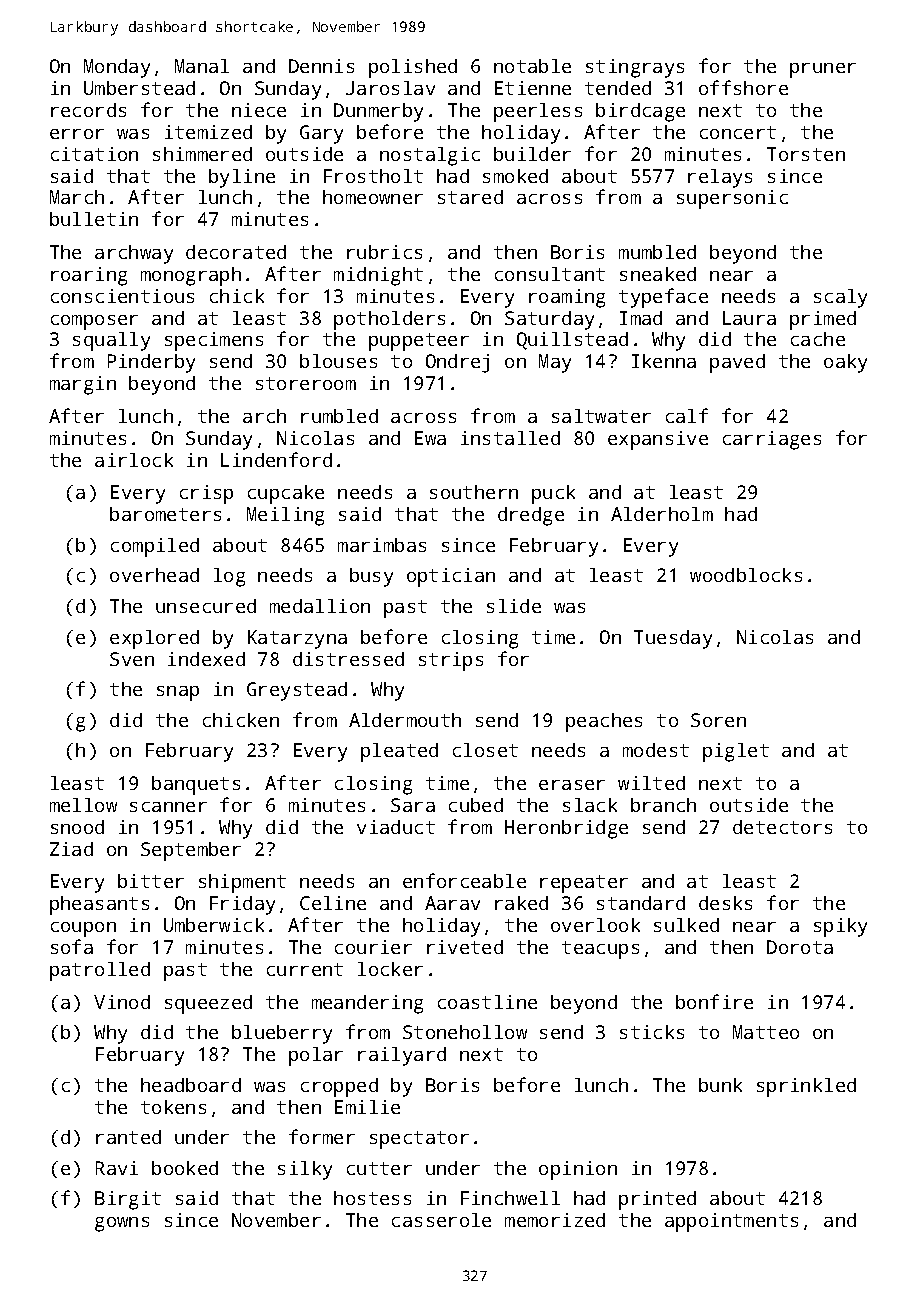 This image has height=1314, width=924. I want to click on pruner, so click(823, 70).
